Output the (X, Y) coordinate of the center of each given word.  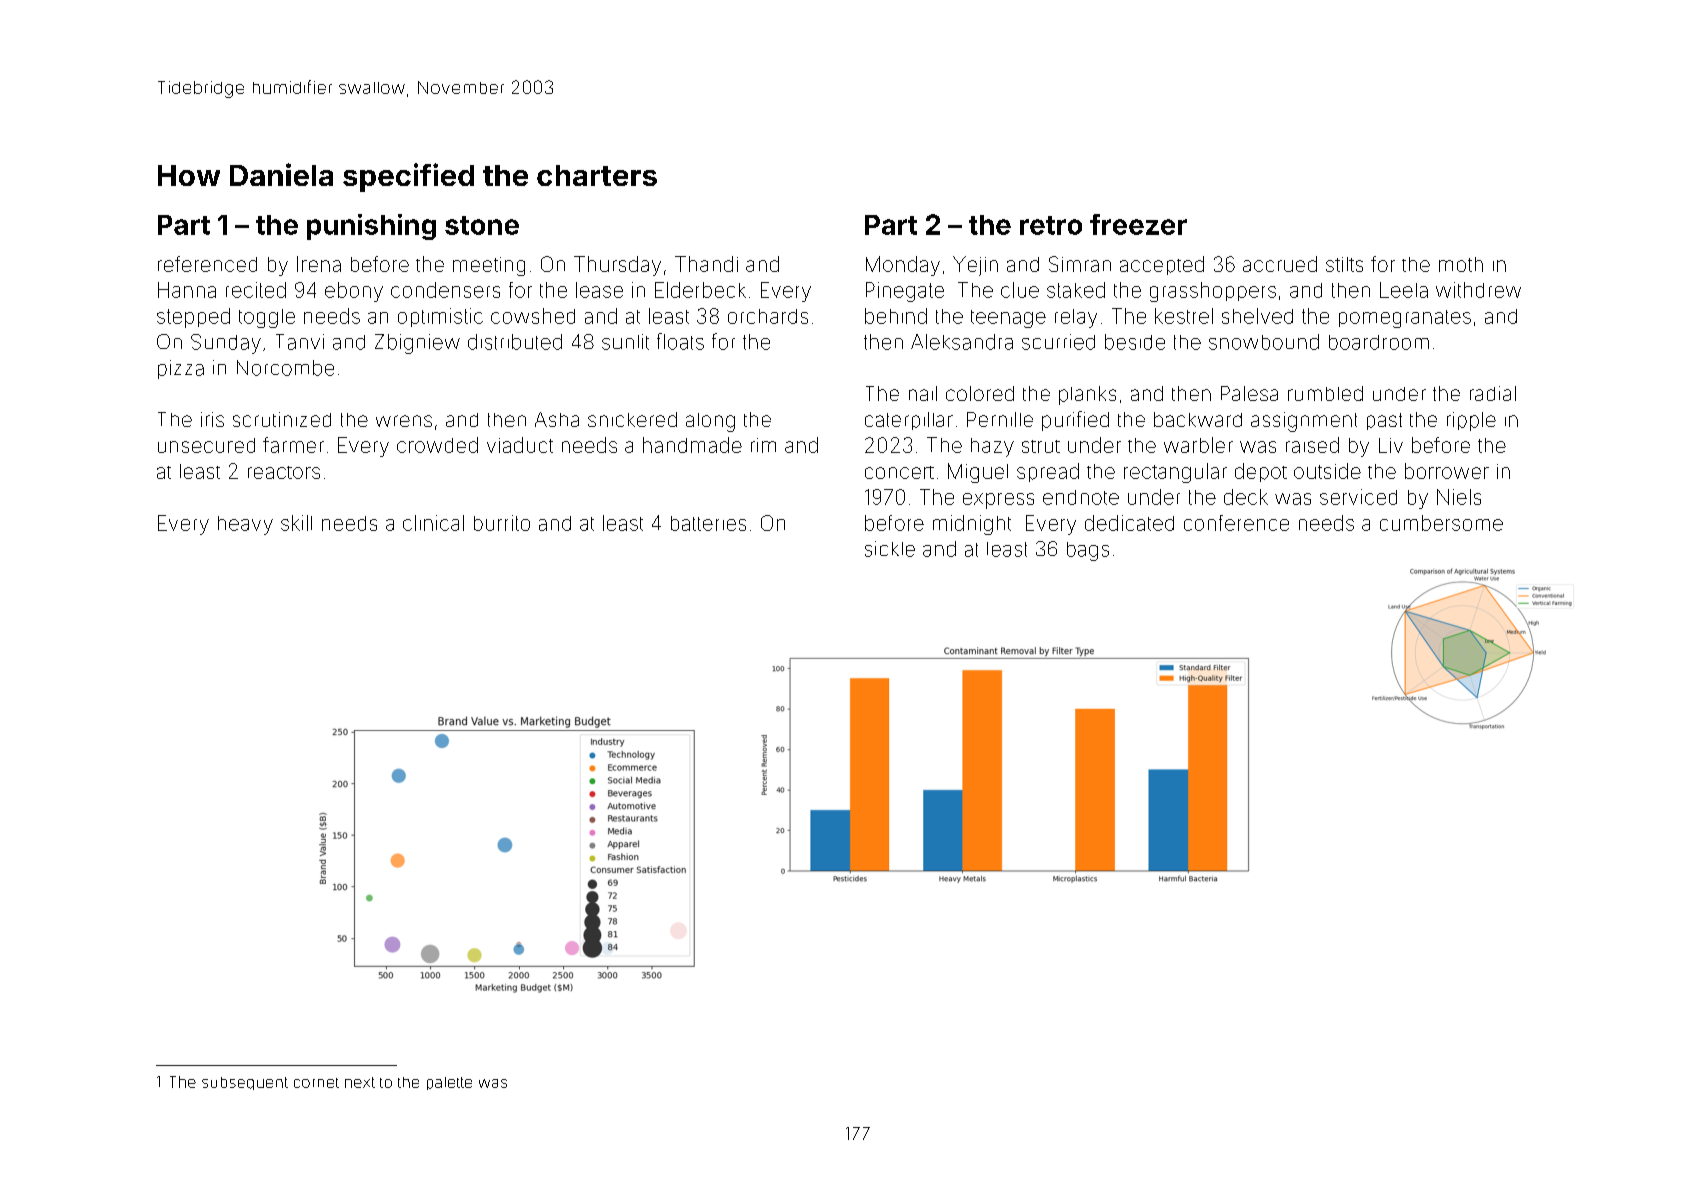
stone (482, 225)
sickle (890, 549)
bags (1088, 551)
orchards (768, 316)
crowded (437, 445)
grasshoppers (1213, 292)
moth (1461, 264)
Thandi (706, 264)
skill (296, 523)
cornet (316, 1083)
